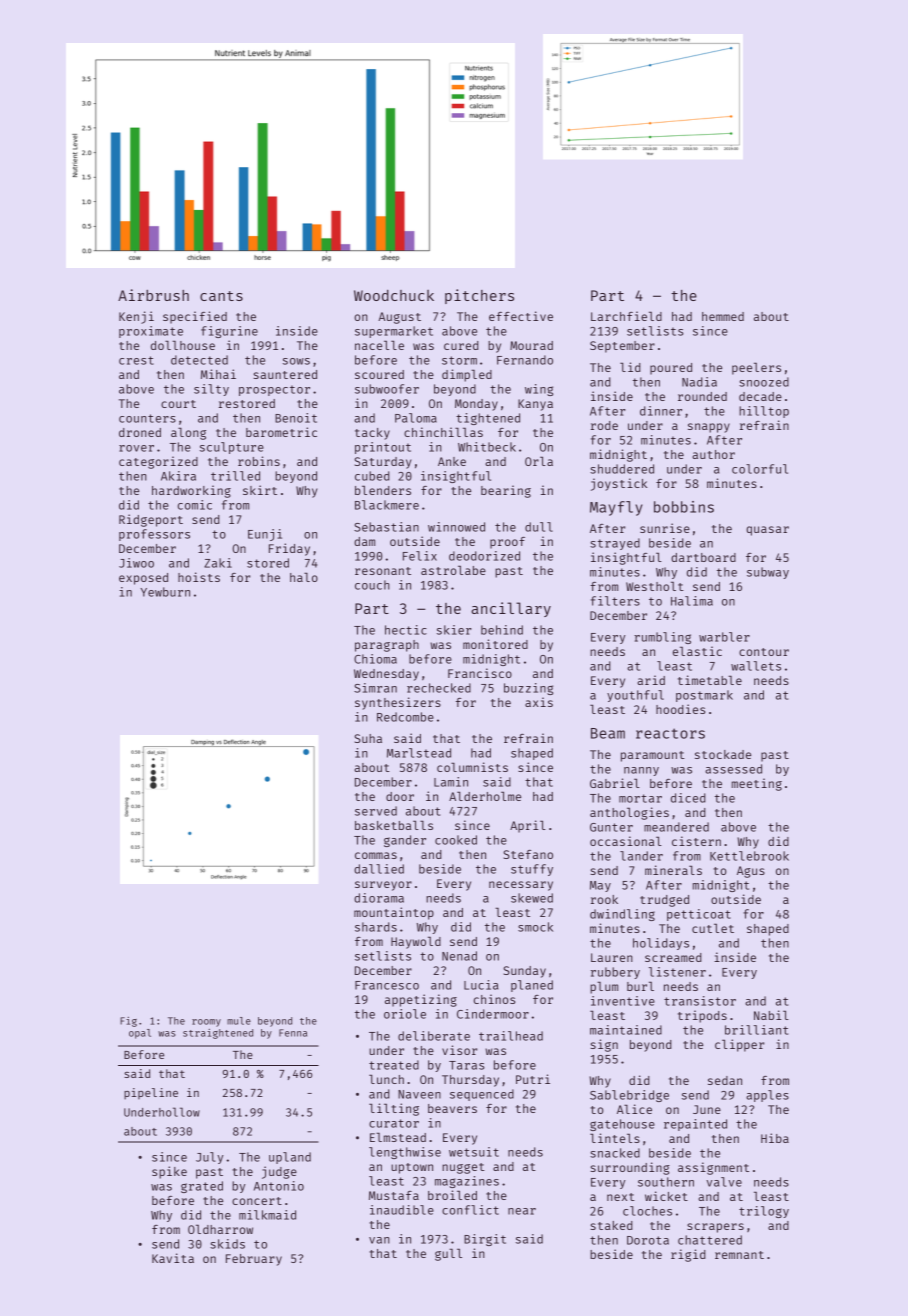  Describe the element at coordinates (756, 368) in the document. I see `peelers` at that location.
